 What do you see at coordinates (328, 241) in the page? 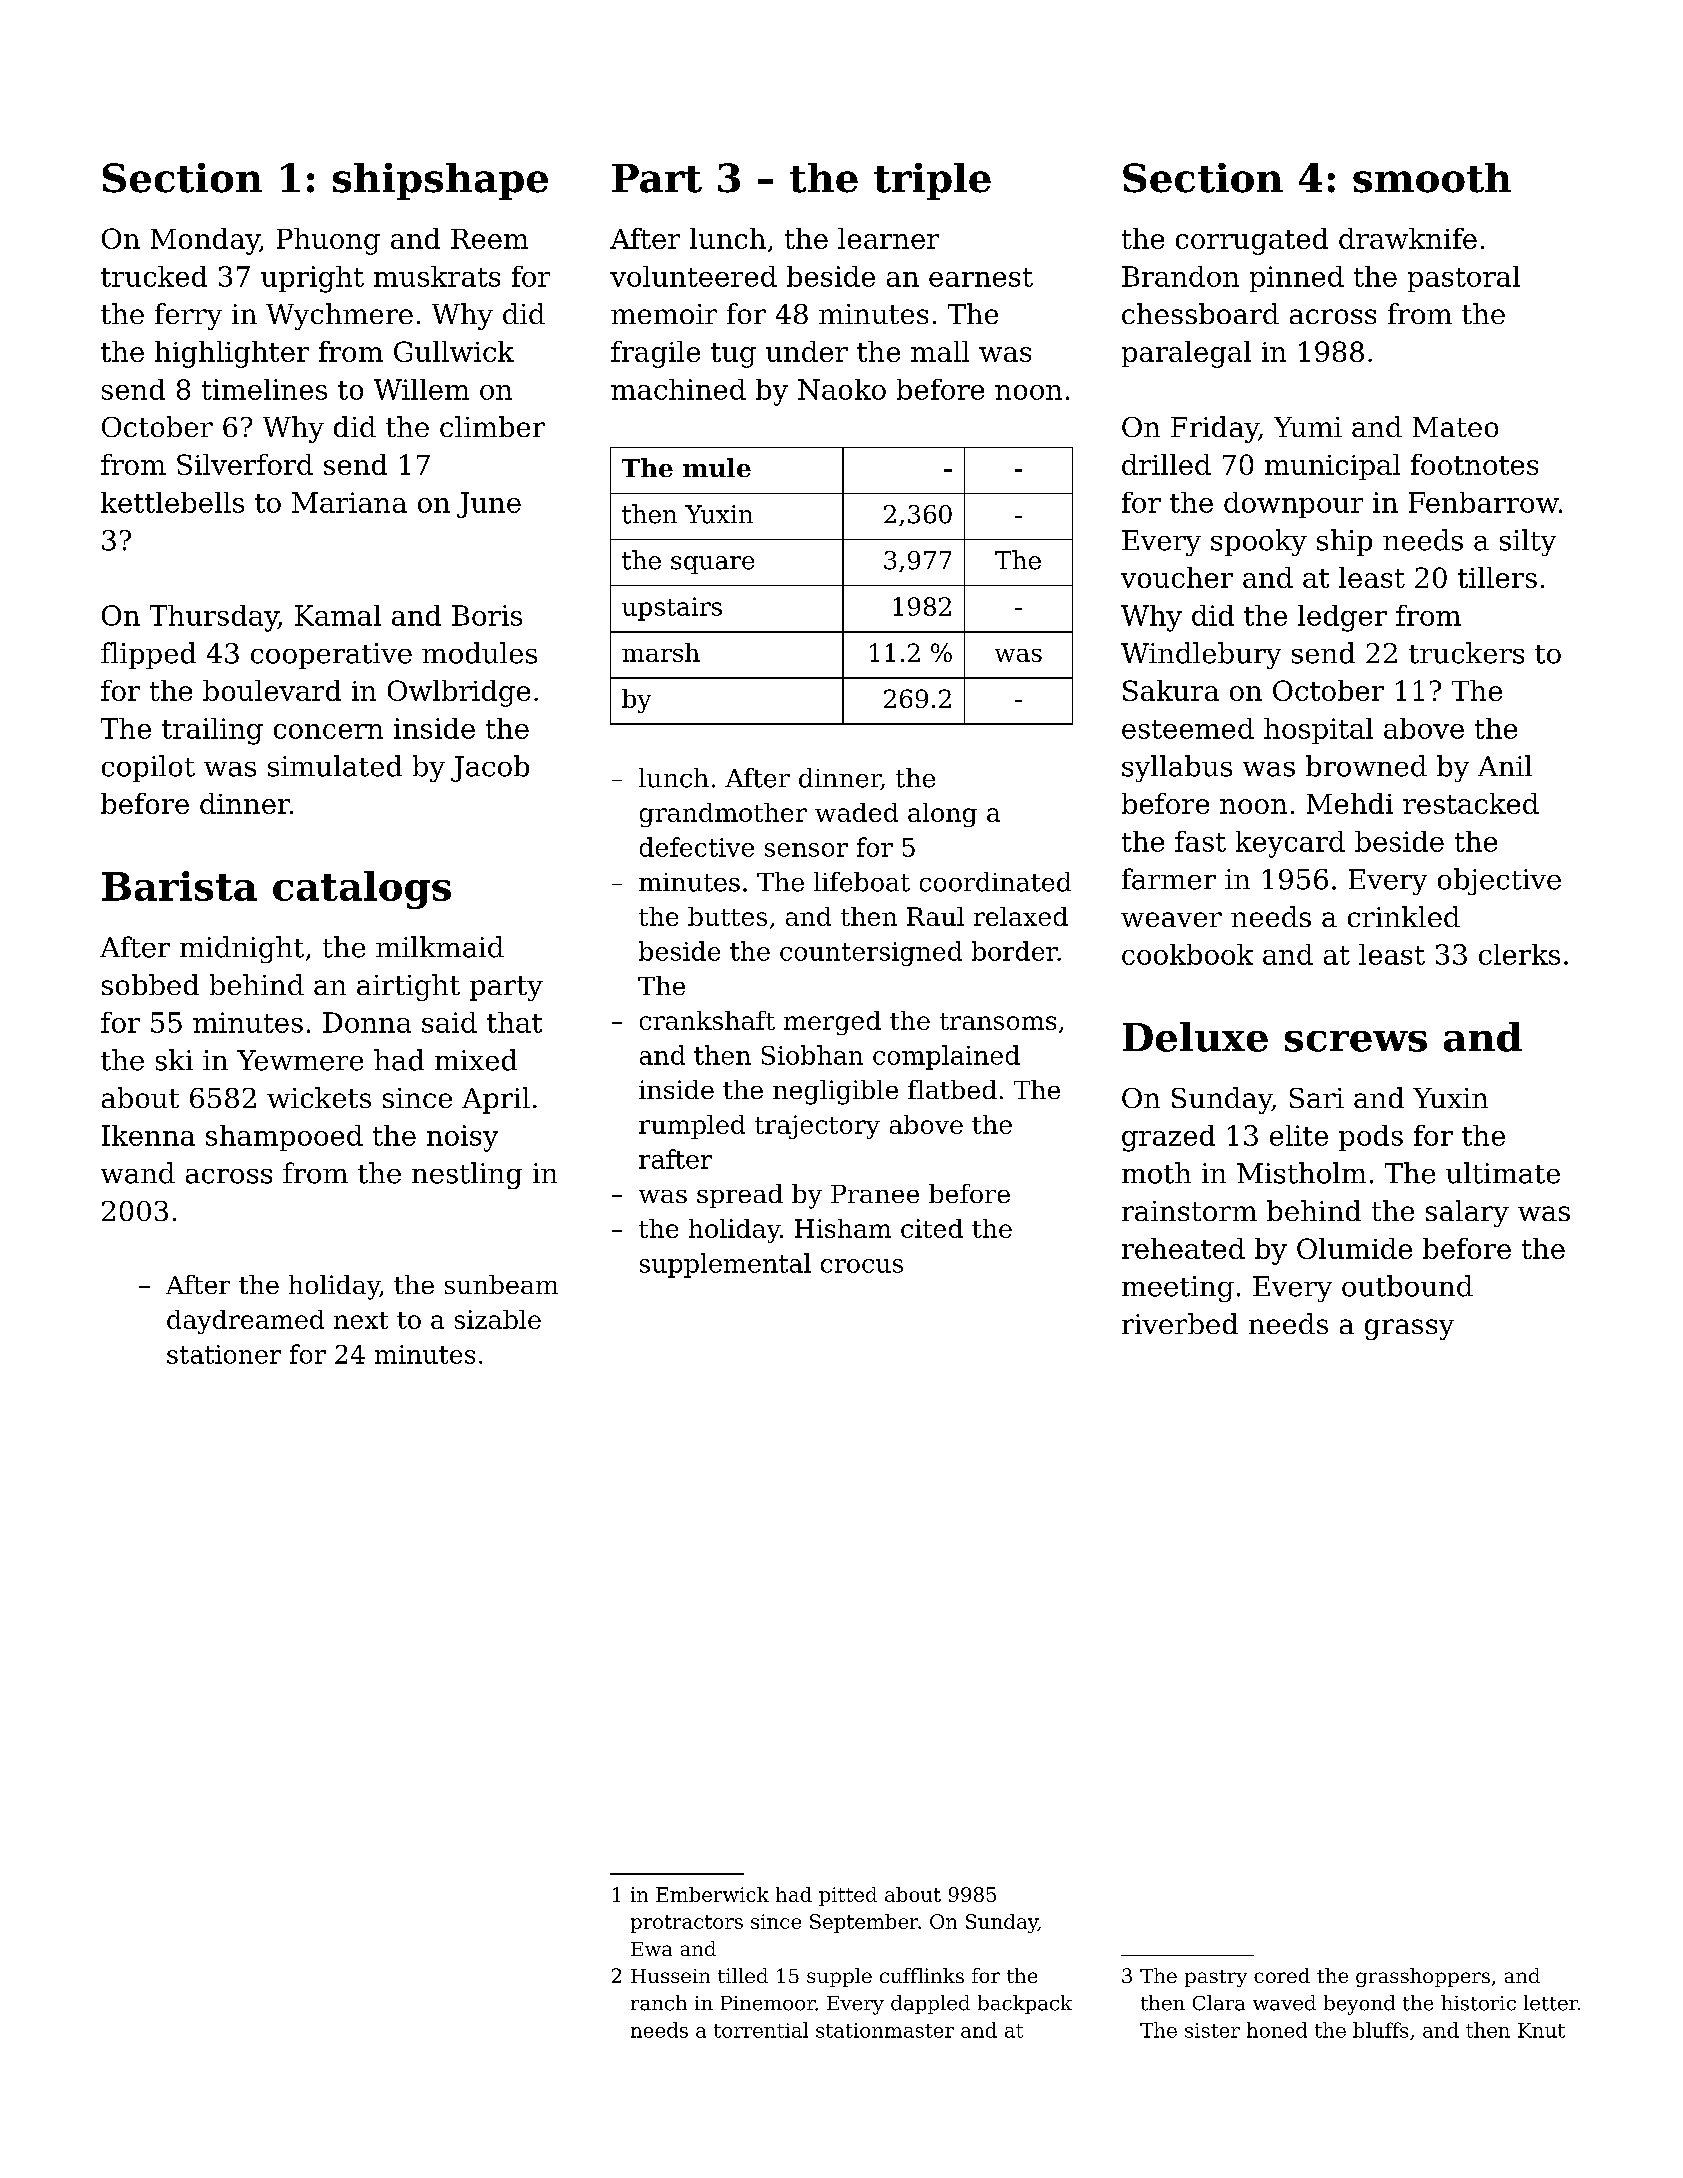
I see `Phuong` at bounding box center [328, 241].
